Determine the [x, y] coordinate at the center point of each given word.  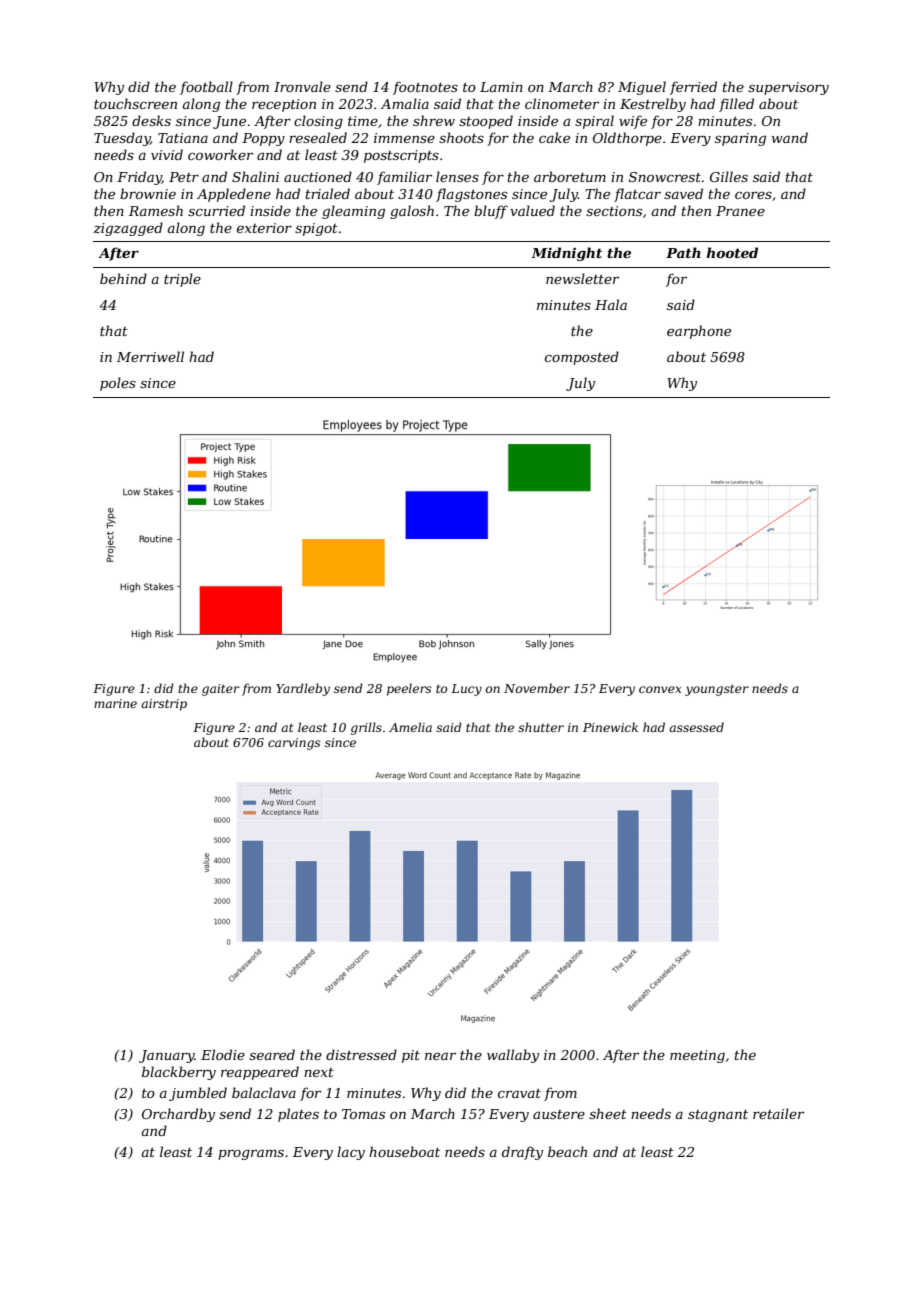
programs [251, 1154]
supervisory [788, 88]
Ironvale [302, 86]
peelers [409, 689]
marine [115, 703]
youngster [717, 690]
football [206, 88]
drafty [522, 1153]
